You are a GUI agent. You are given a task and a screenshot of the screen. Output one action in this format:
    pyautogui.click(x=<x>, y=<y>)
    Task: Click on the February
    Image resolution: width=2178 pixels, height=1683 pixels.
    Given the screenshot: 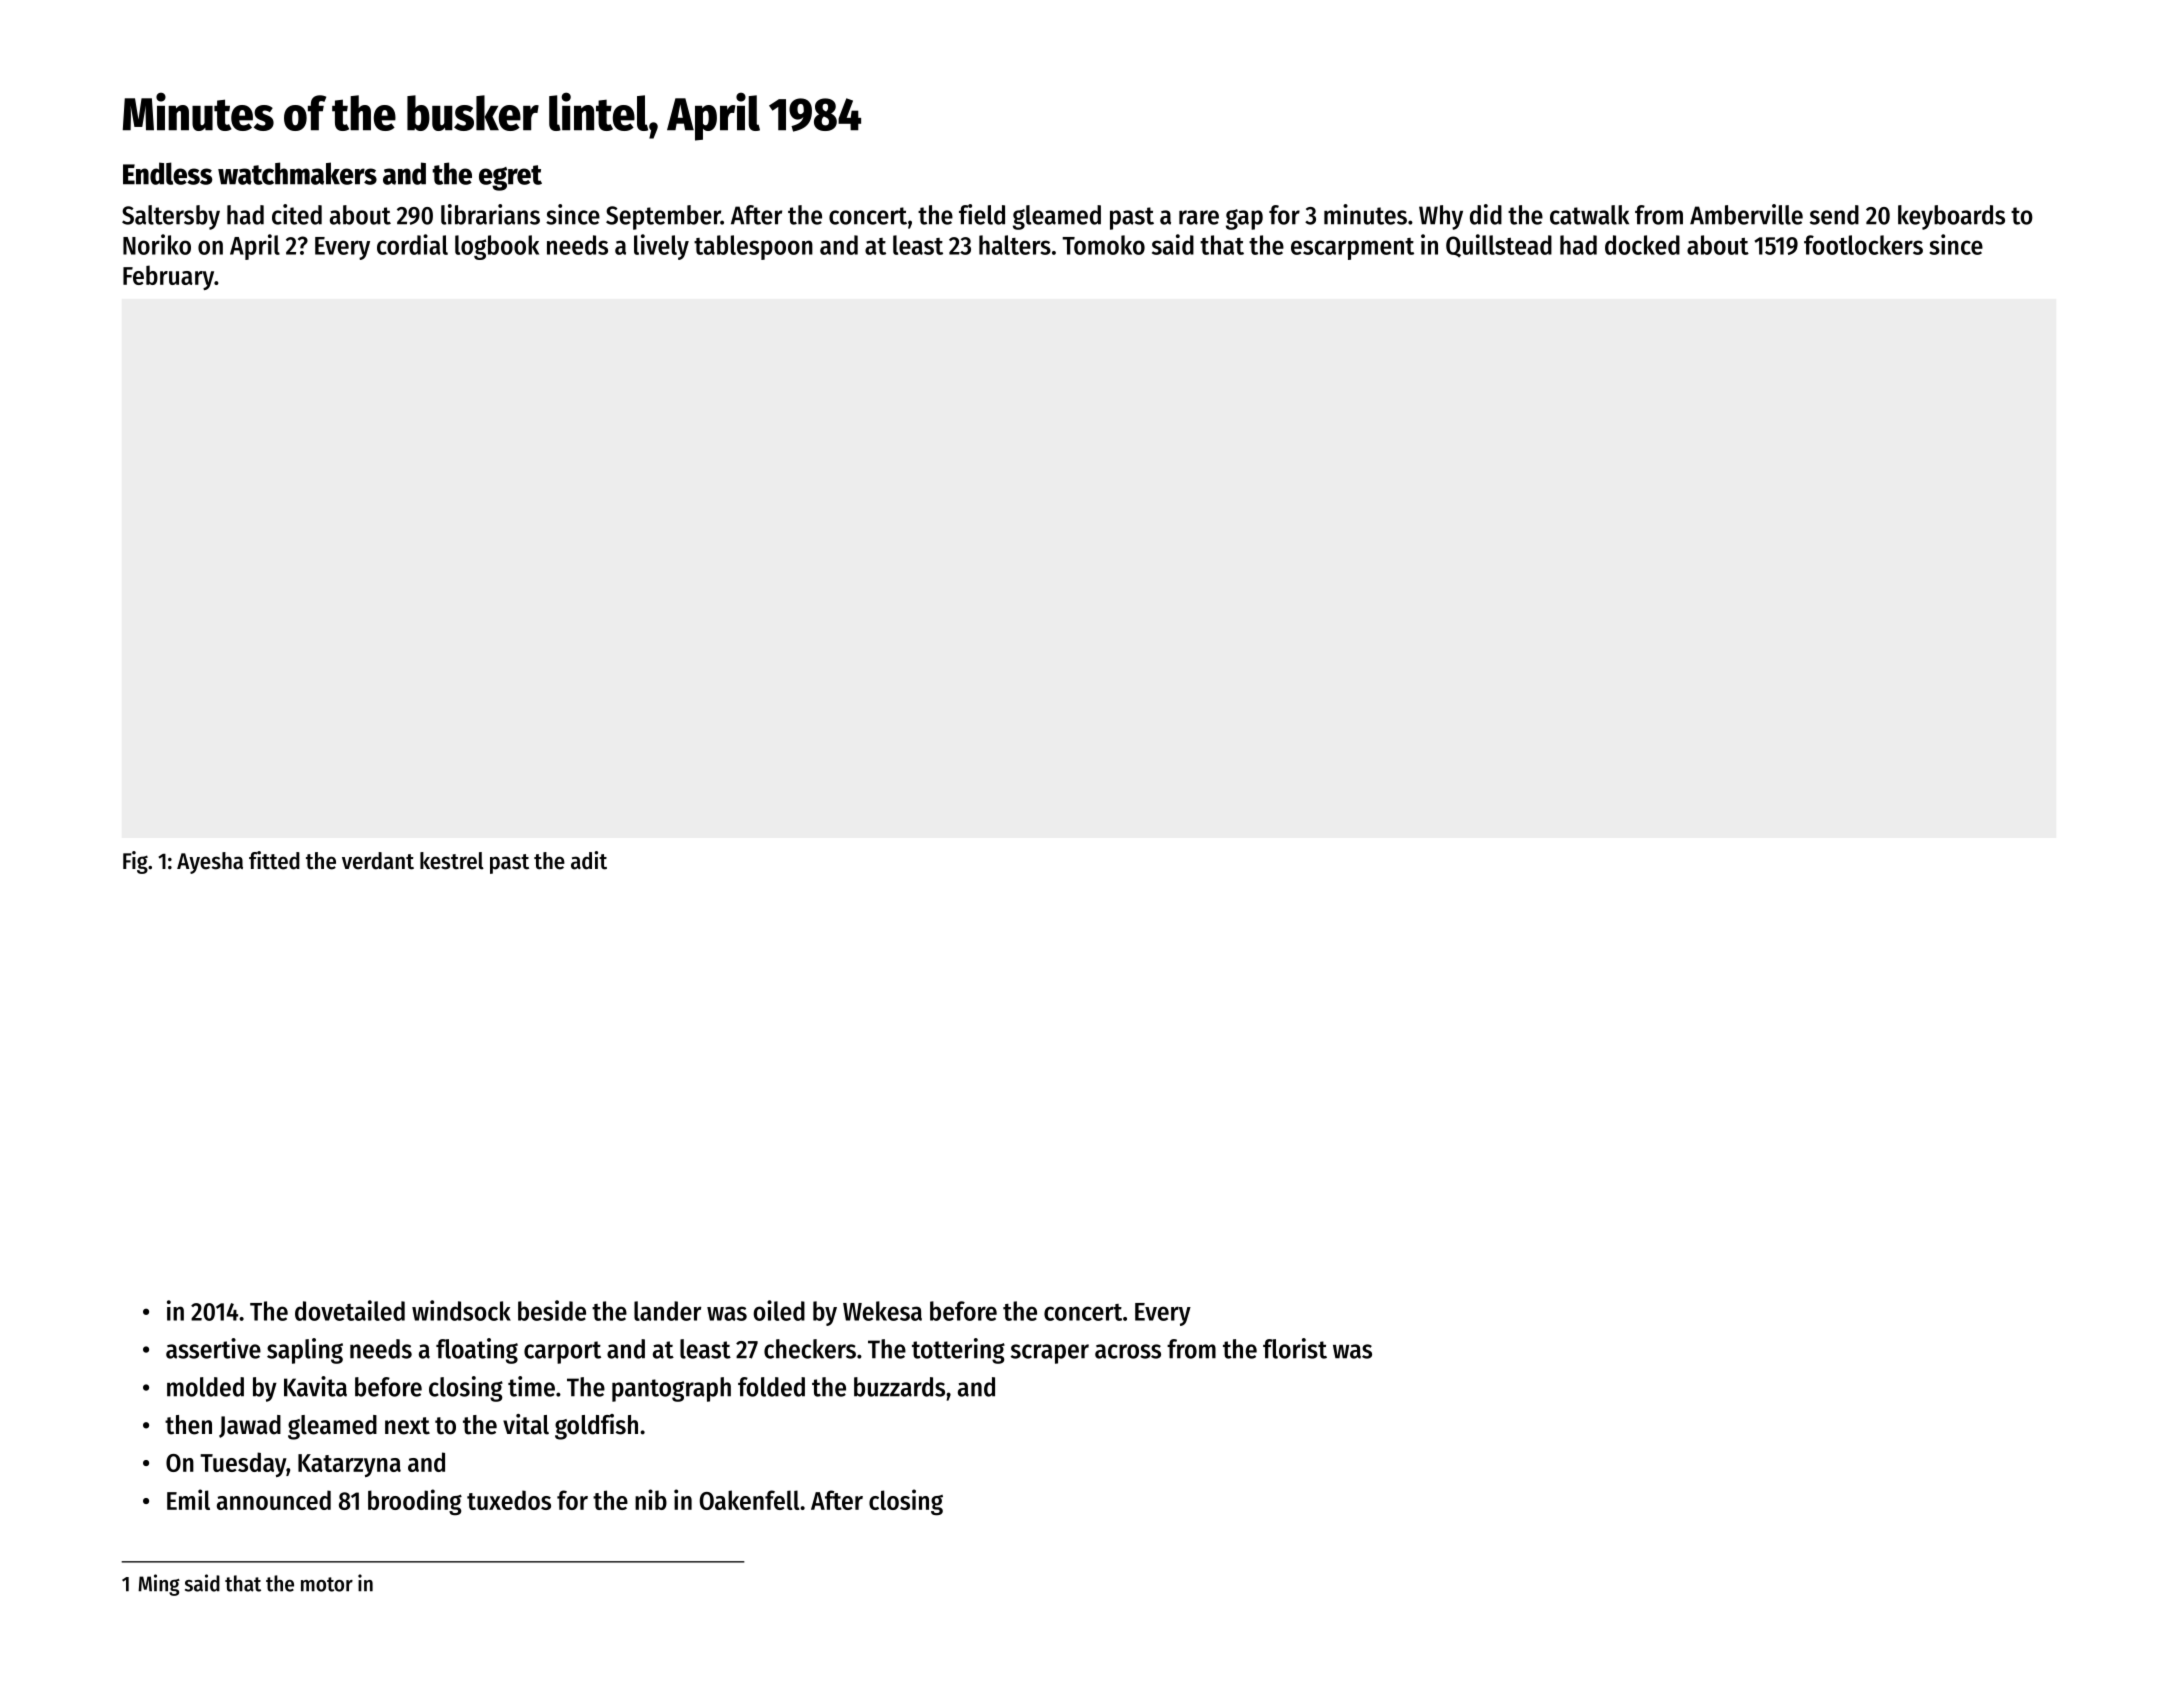 What is the action you would take?
    pyautogui.click(x=168, y=277)
